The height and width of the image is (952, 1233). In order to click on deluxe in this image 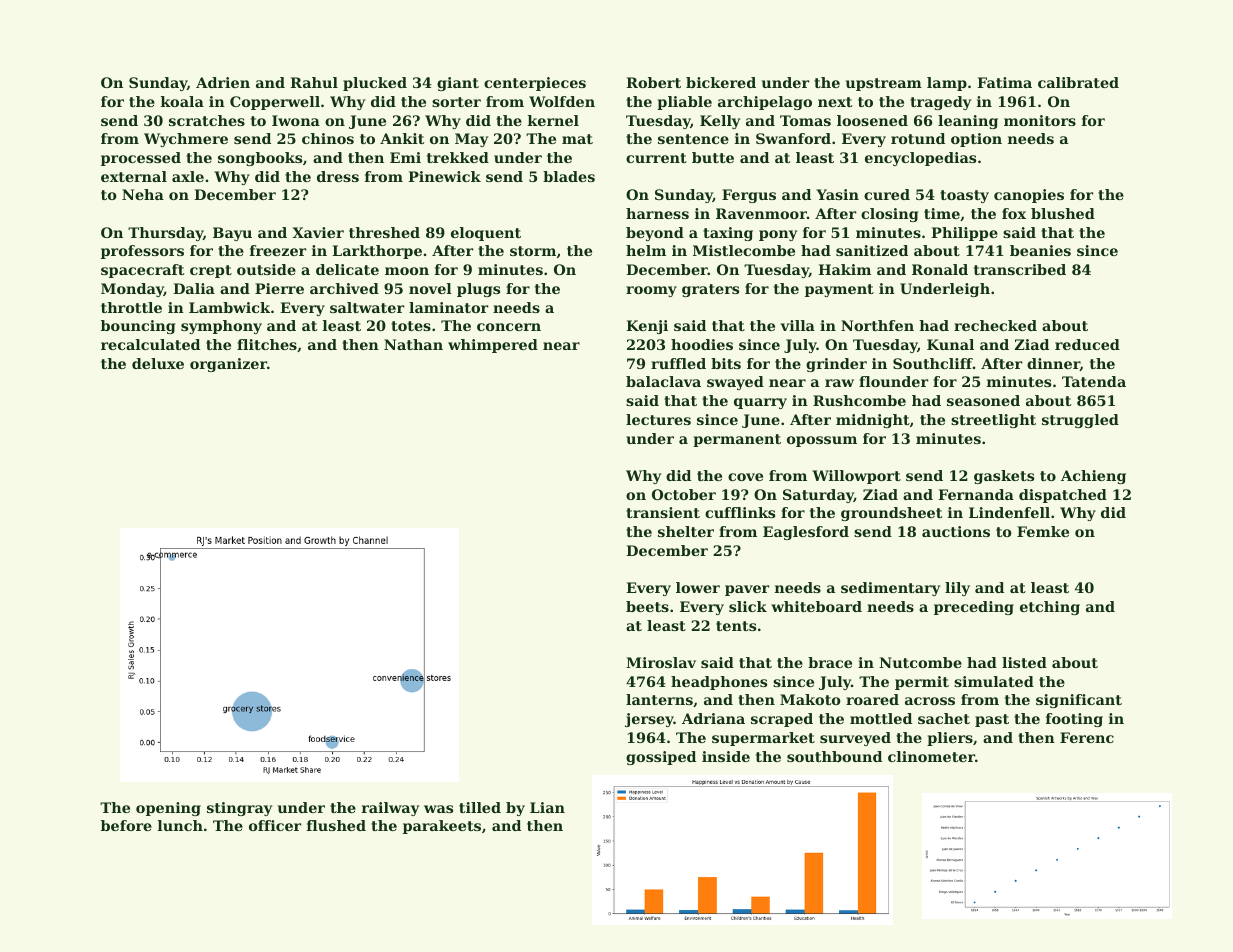, I will do `click(158, 363)`.
